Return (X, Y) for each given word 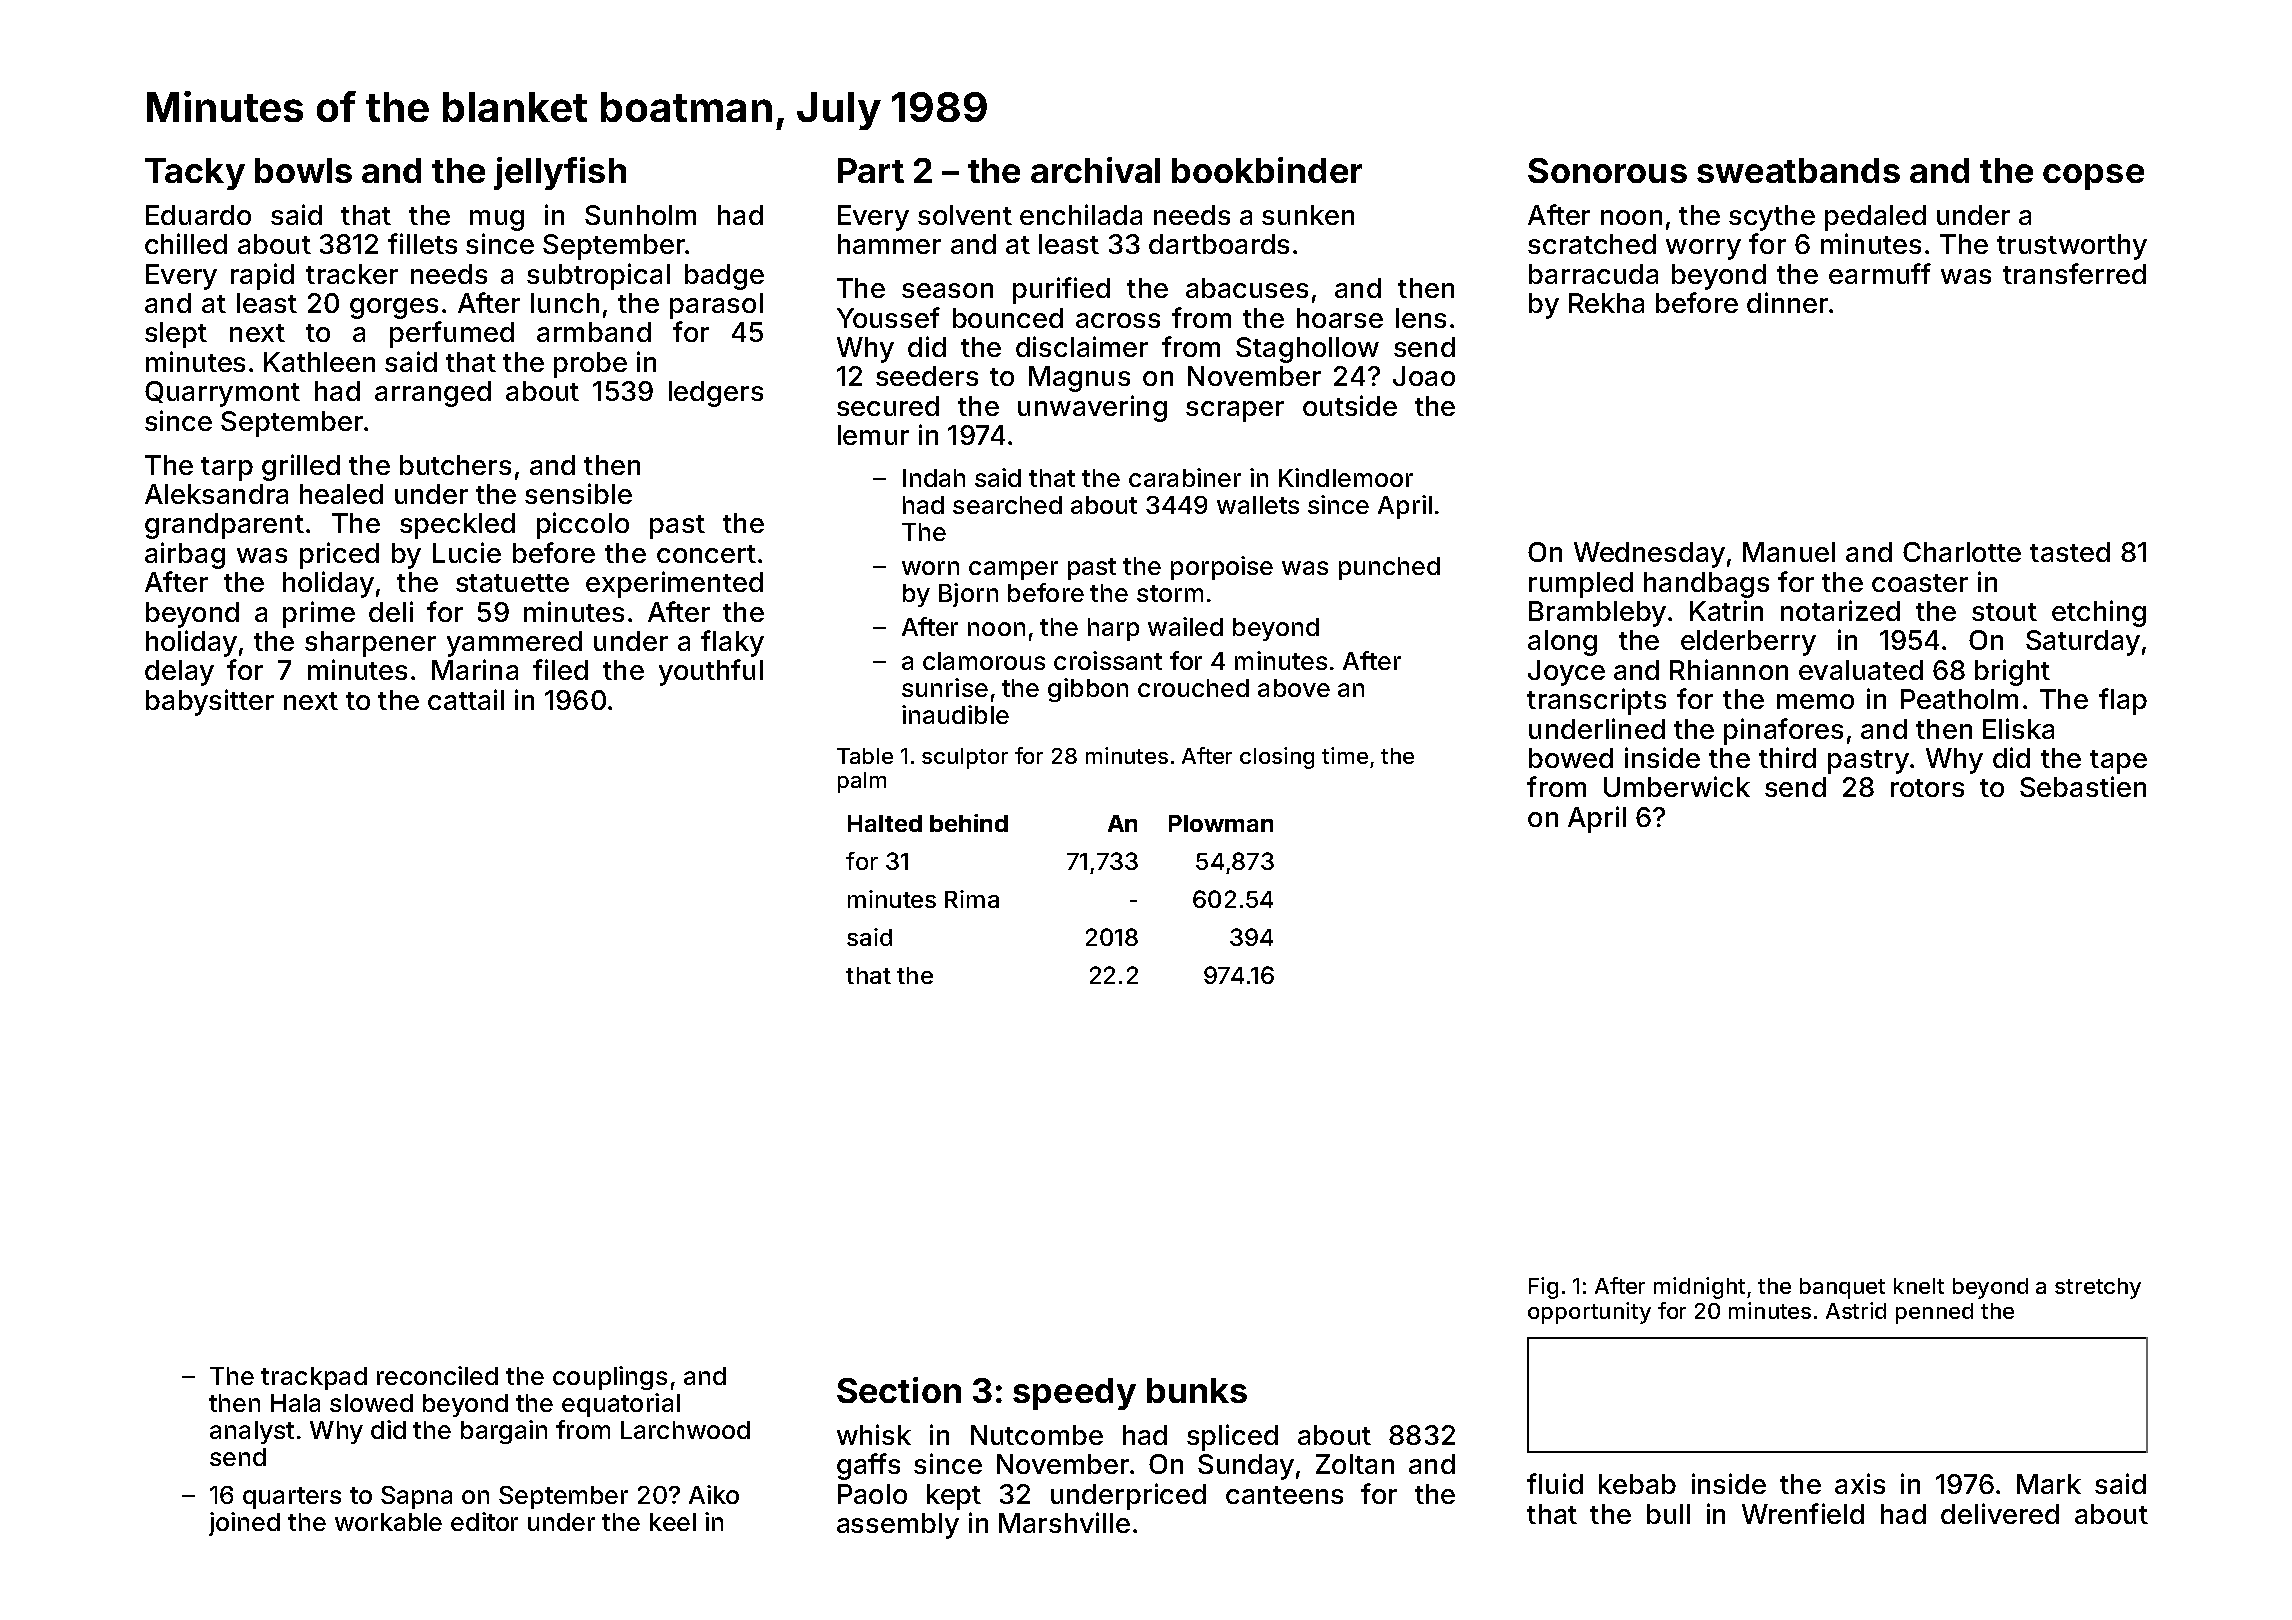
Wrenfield (1803, 1513)
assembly (898, 1526)
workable (388, 1522)
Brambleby (1597, 614)
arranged (433, 394)
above (1294, 688)
